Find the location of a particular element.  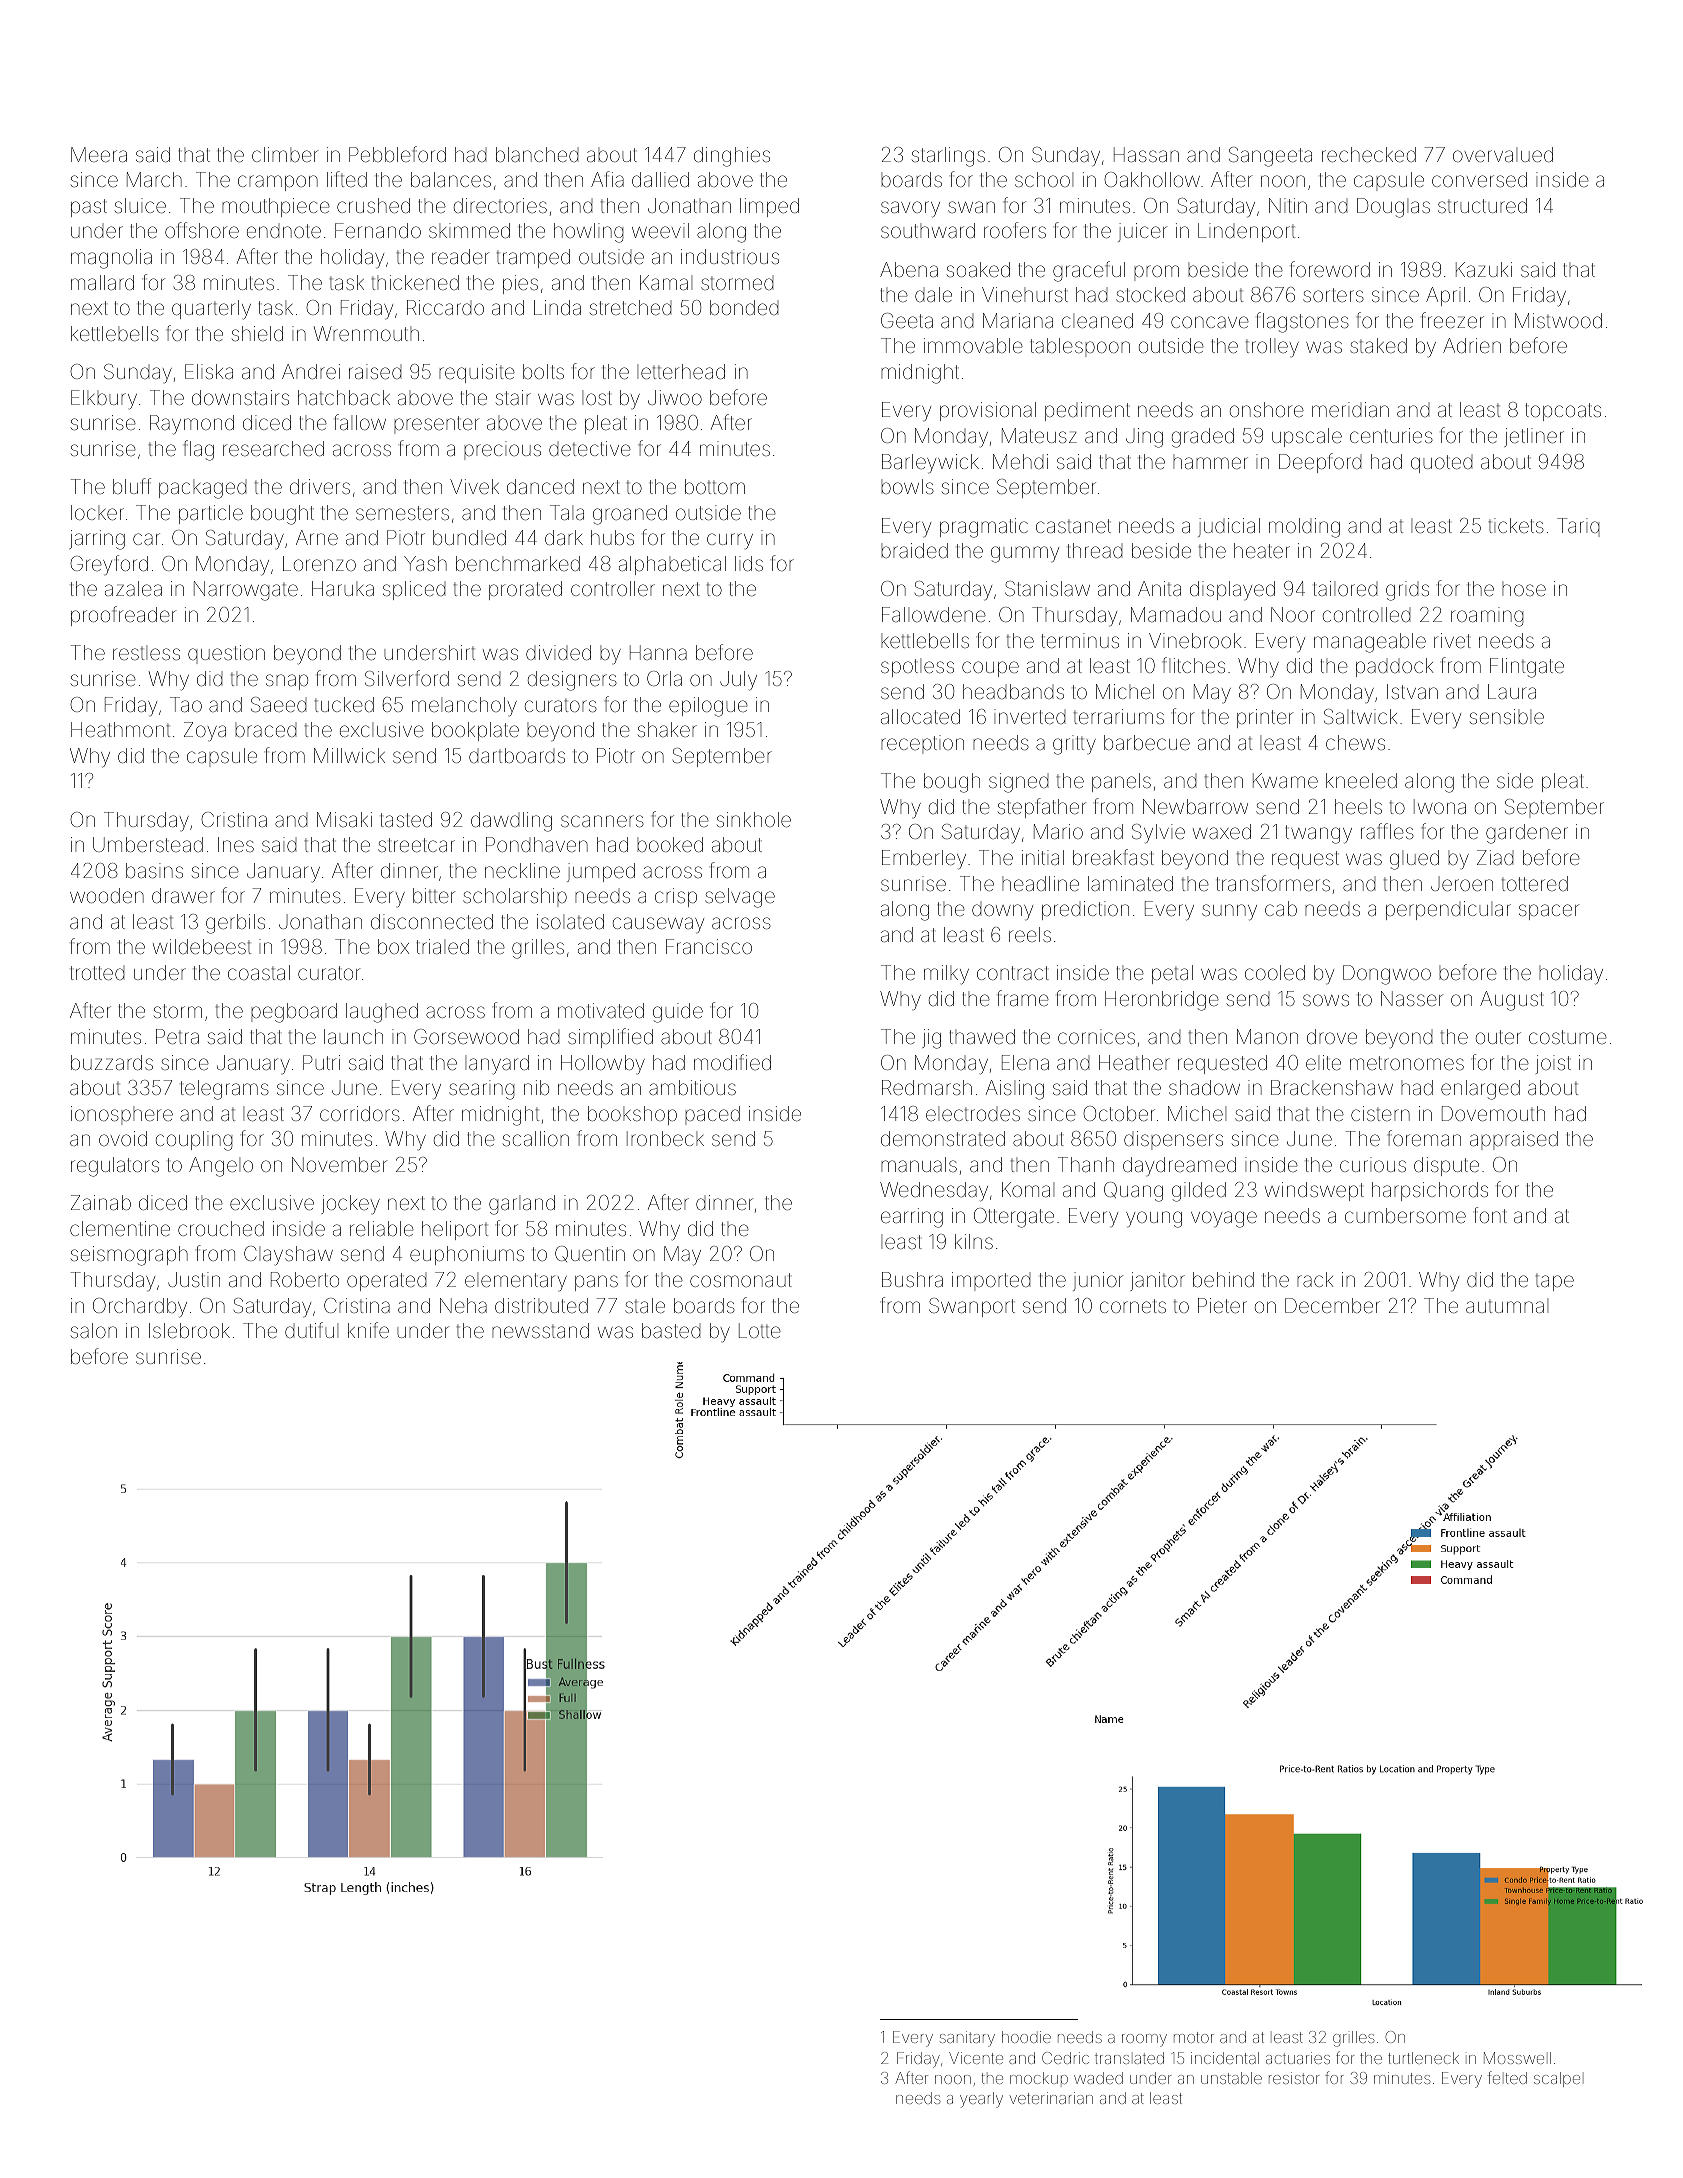

autumnal is located at coordinates (1507, 1305).
